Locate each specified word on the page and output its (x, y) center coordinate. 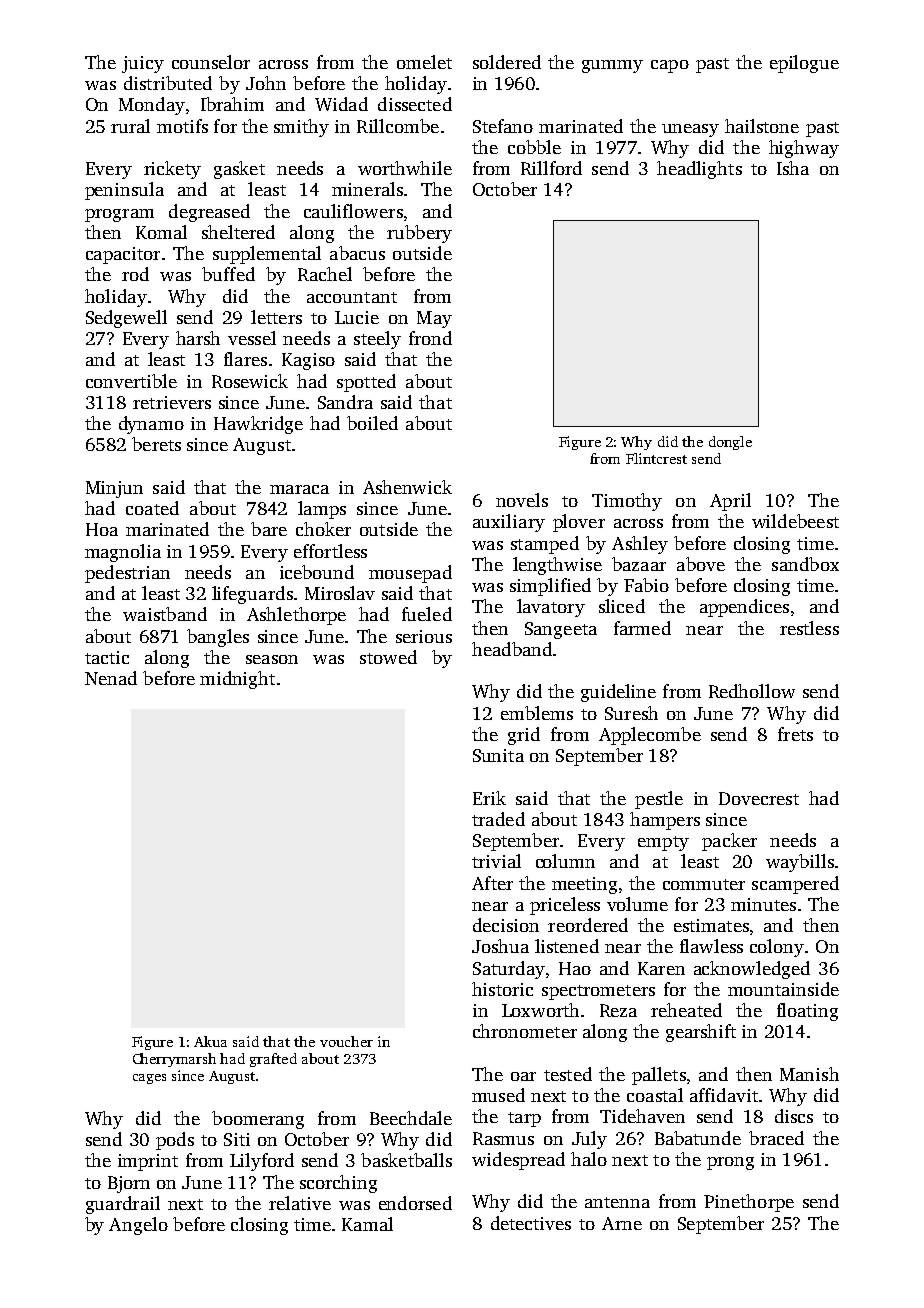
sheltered (238, 232)
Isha (793, 168)
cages (149, 1079)
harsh (198, 338)
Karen (661, 968)
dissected (415, 104)
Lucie (357, 317)
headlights (699, 170)
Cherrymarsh (174, 1060)
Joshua (500, 946)
